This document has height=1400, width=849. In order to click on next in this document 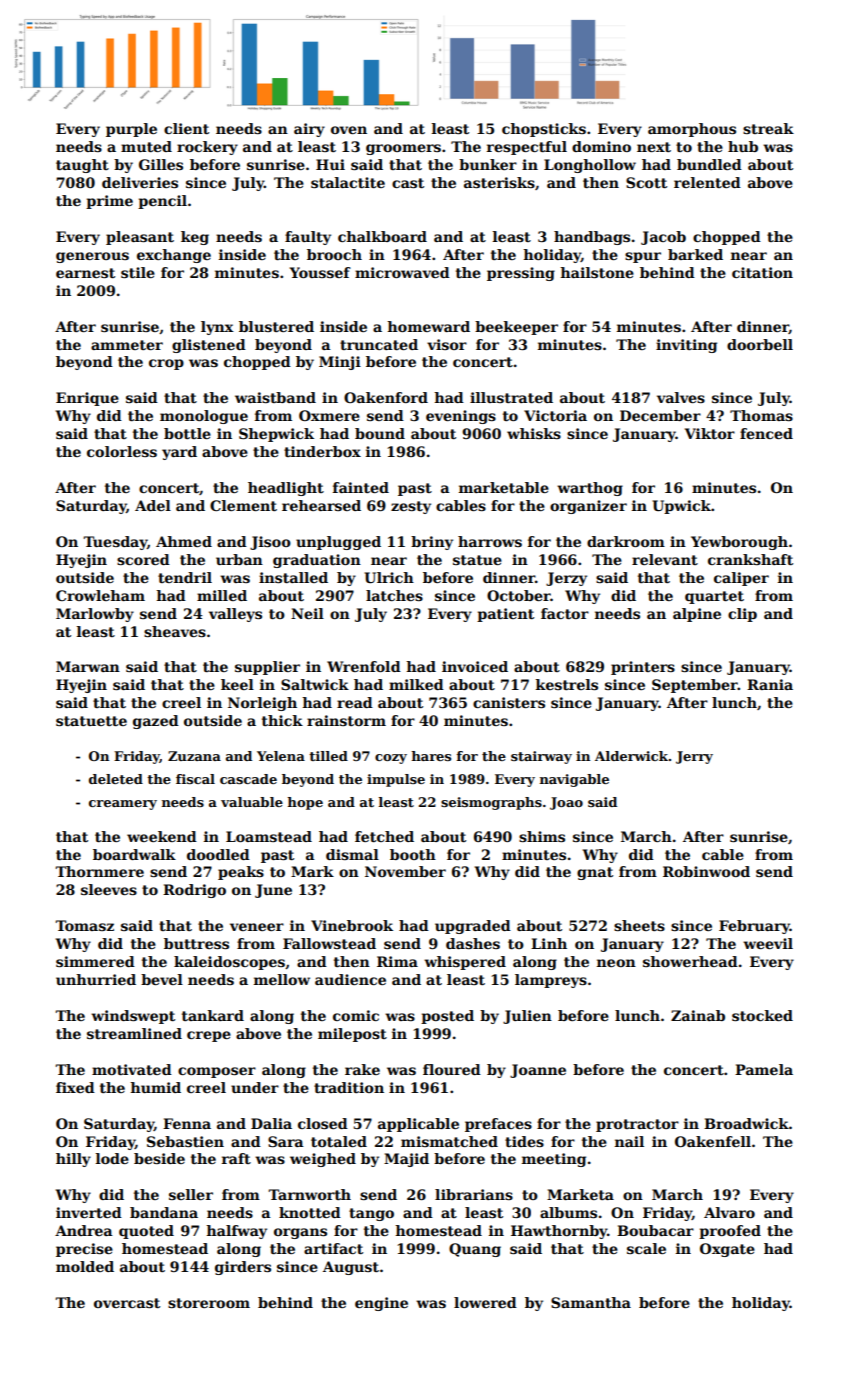, I will do `click(654, 147)`.
